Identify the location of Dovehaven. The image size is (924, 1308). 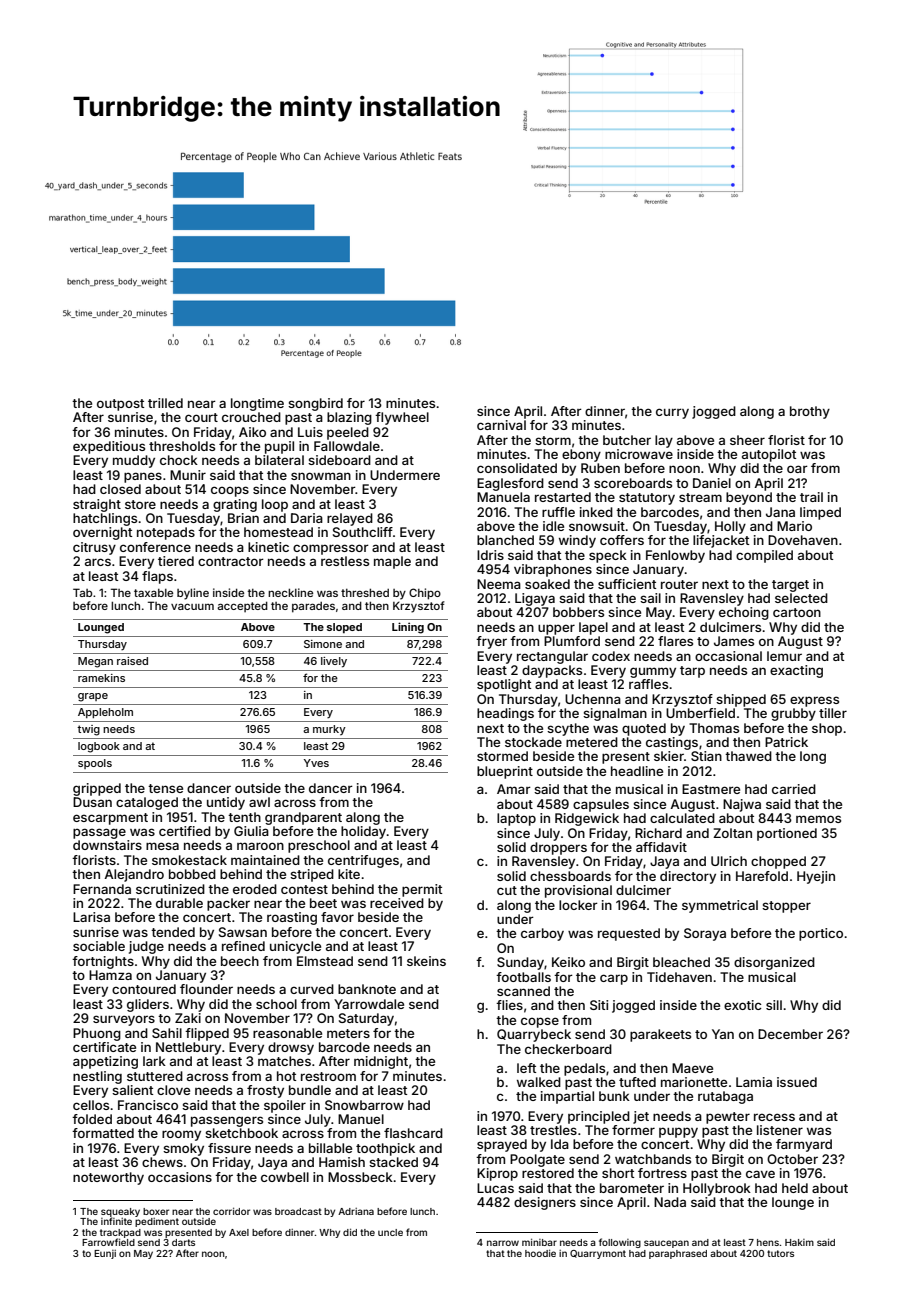
(803, 540).
